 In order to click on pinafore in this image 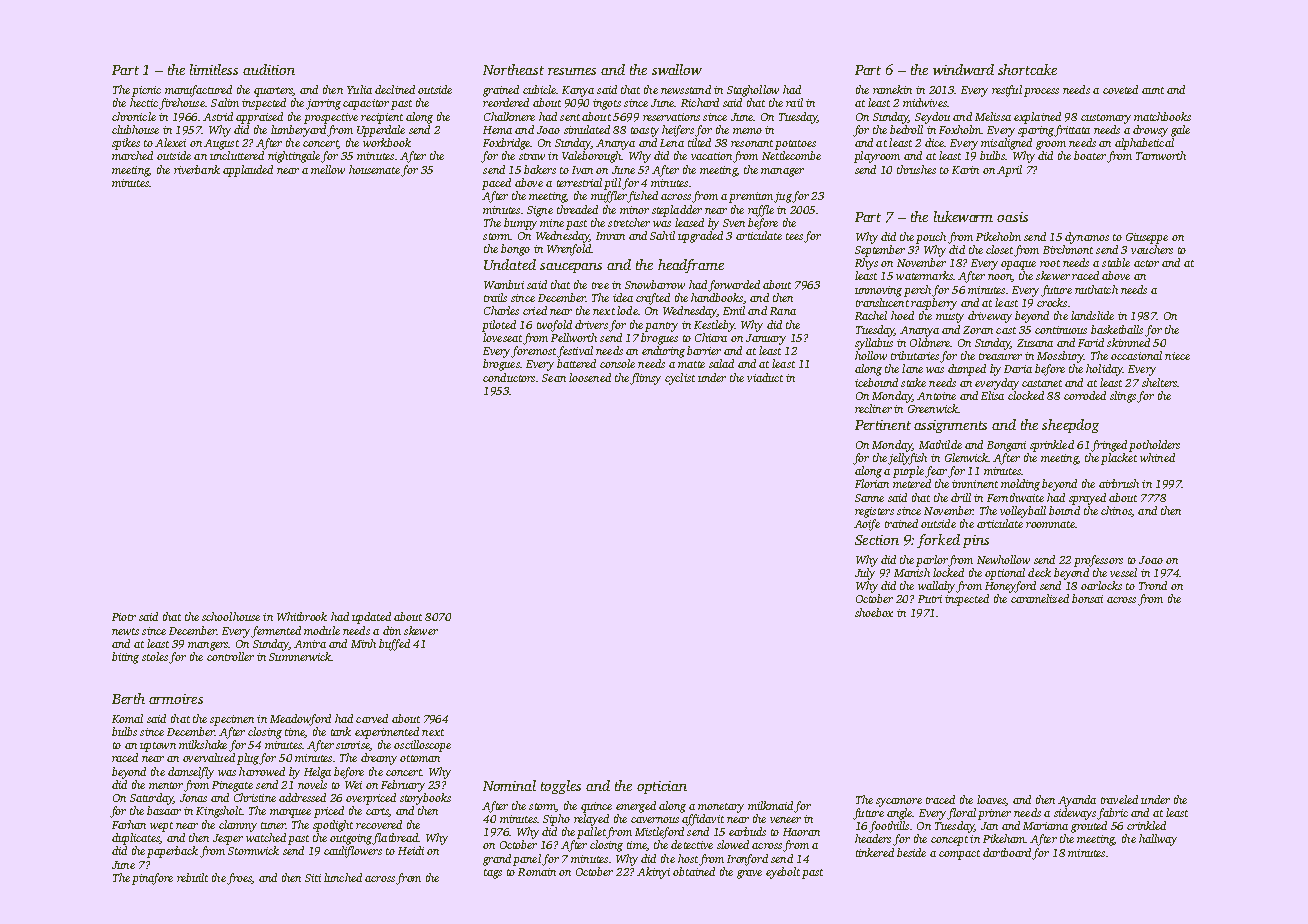, I will do `click(152, 879)`.
